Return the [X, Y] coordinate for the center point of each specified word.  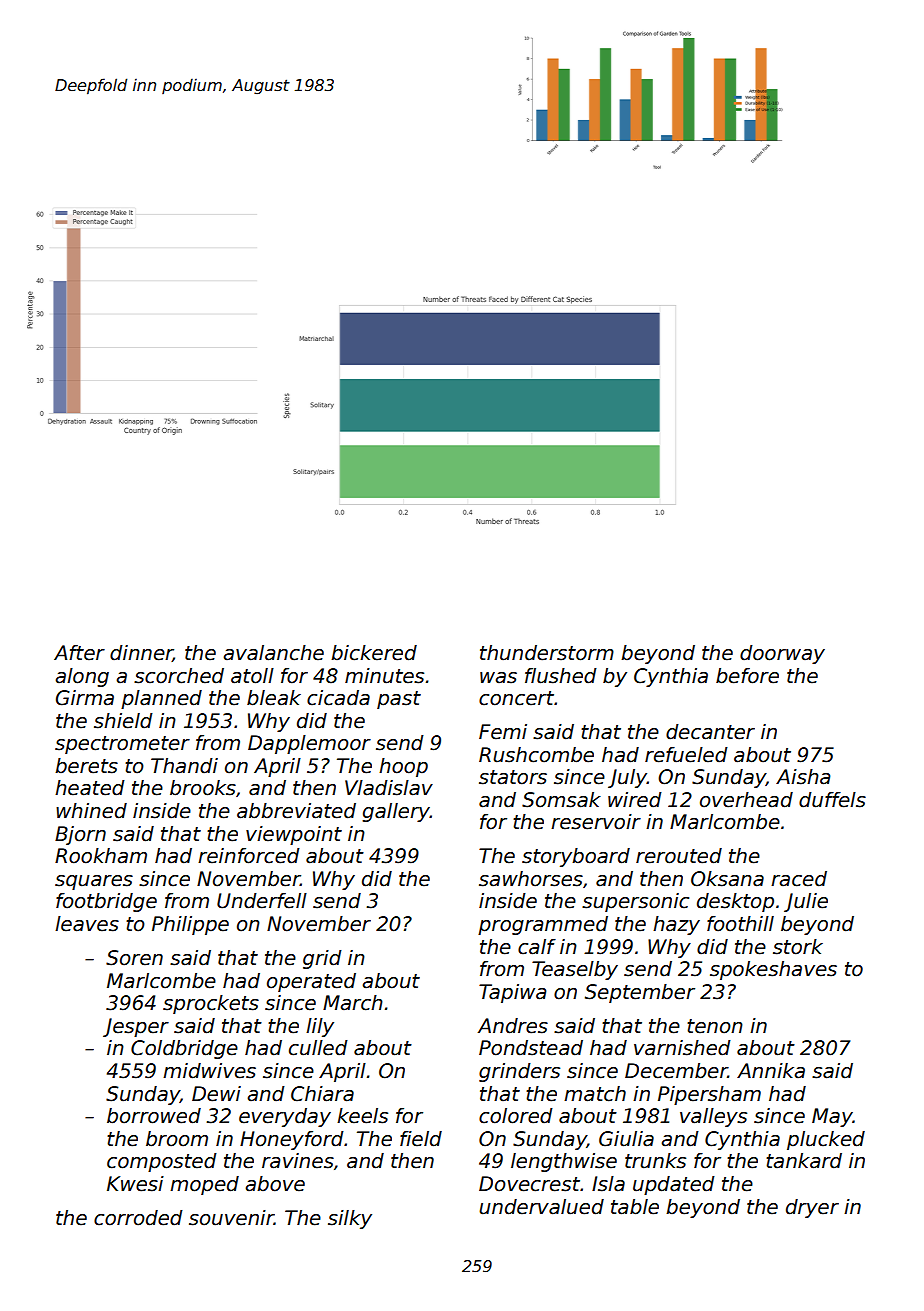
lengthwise [564, 1162]
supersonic [635, 902]
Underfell [262, 901]
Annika [771, 1071]
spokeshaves [773, 970]
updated [674, 1185]
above [275, 1184]
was [498, 678]
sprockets [211, 1004]
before [747, 676]
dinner [141, 653]
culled [318, 1048]
